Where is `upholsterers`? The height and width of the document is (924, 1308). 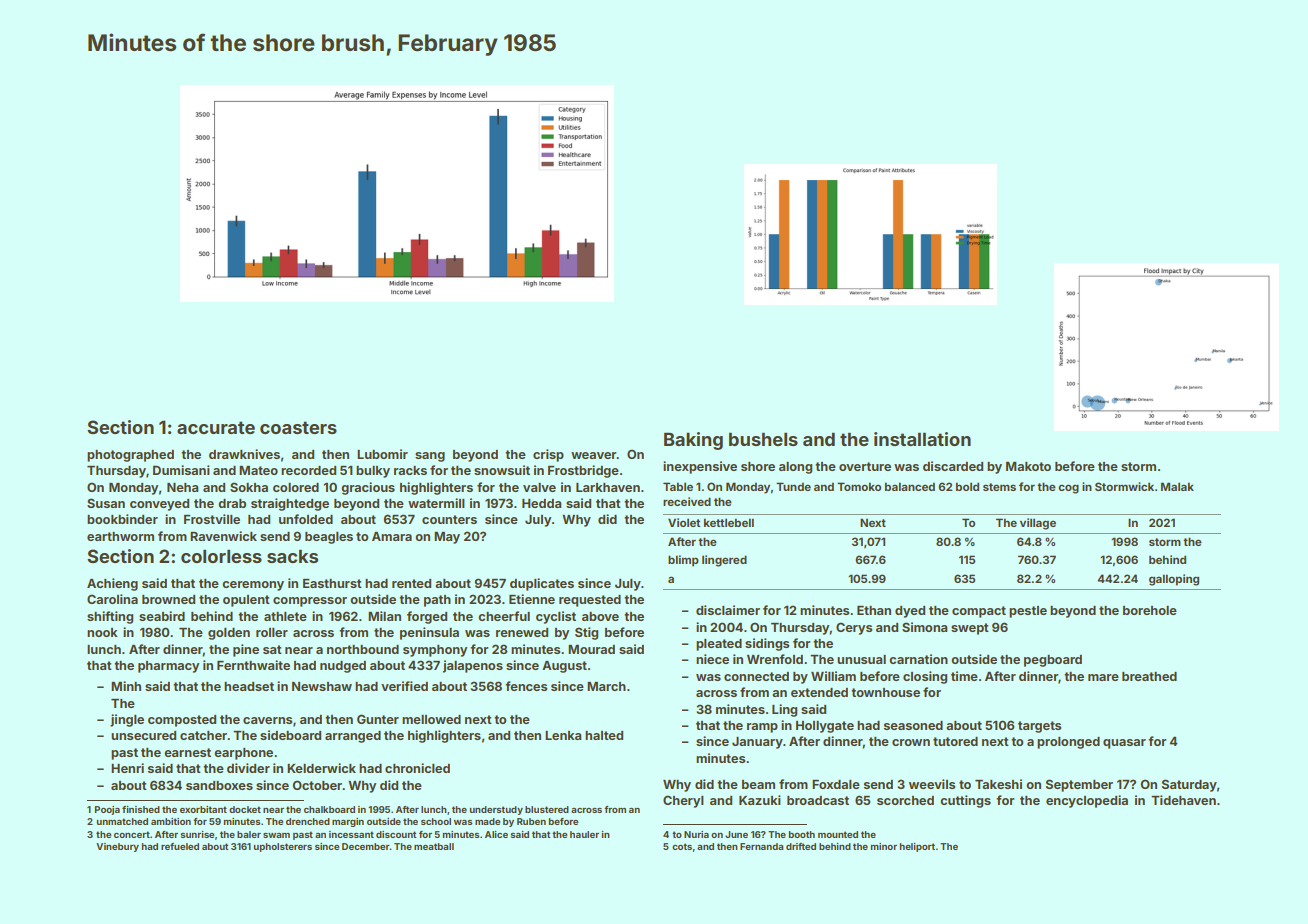 upholsterers is located at coordinates (283, 847).
